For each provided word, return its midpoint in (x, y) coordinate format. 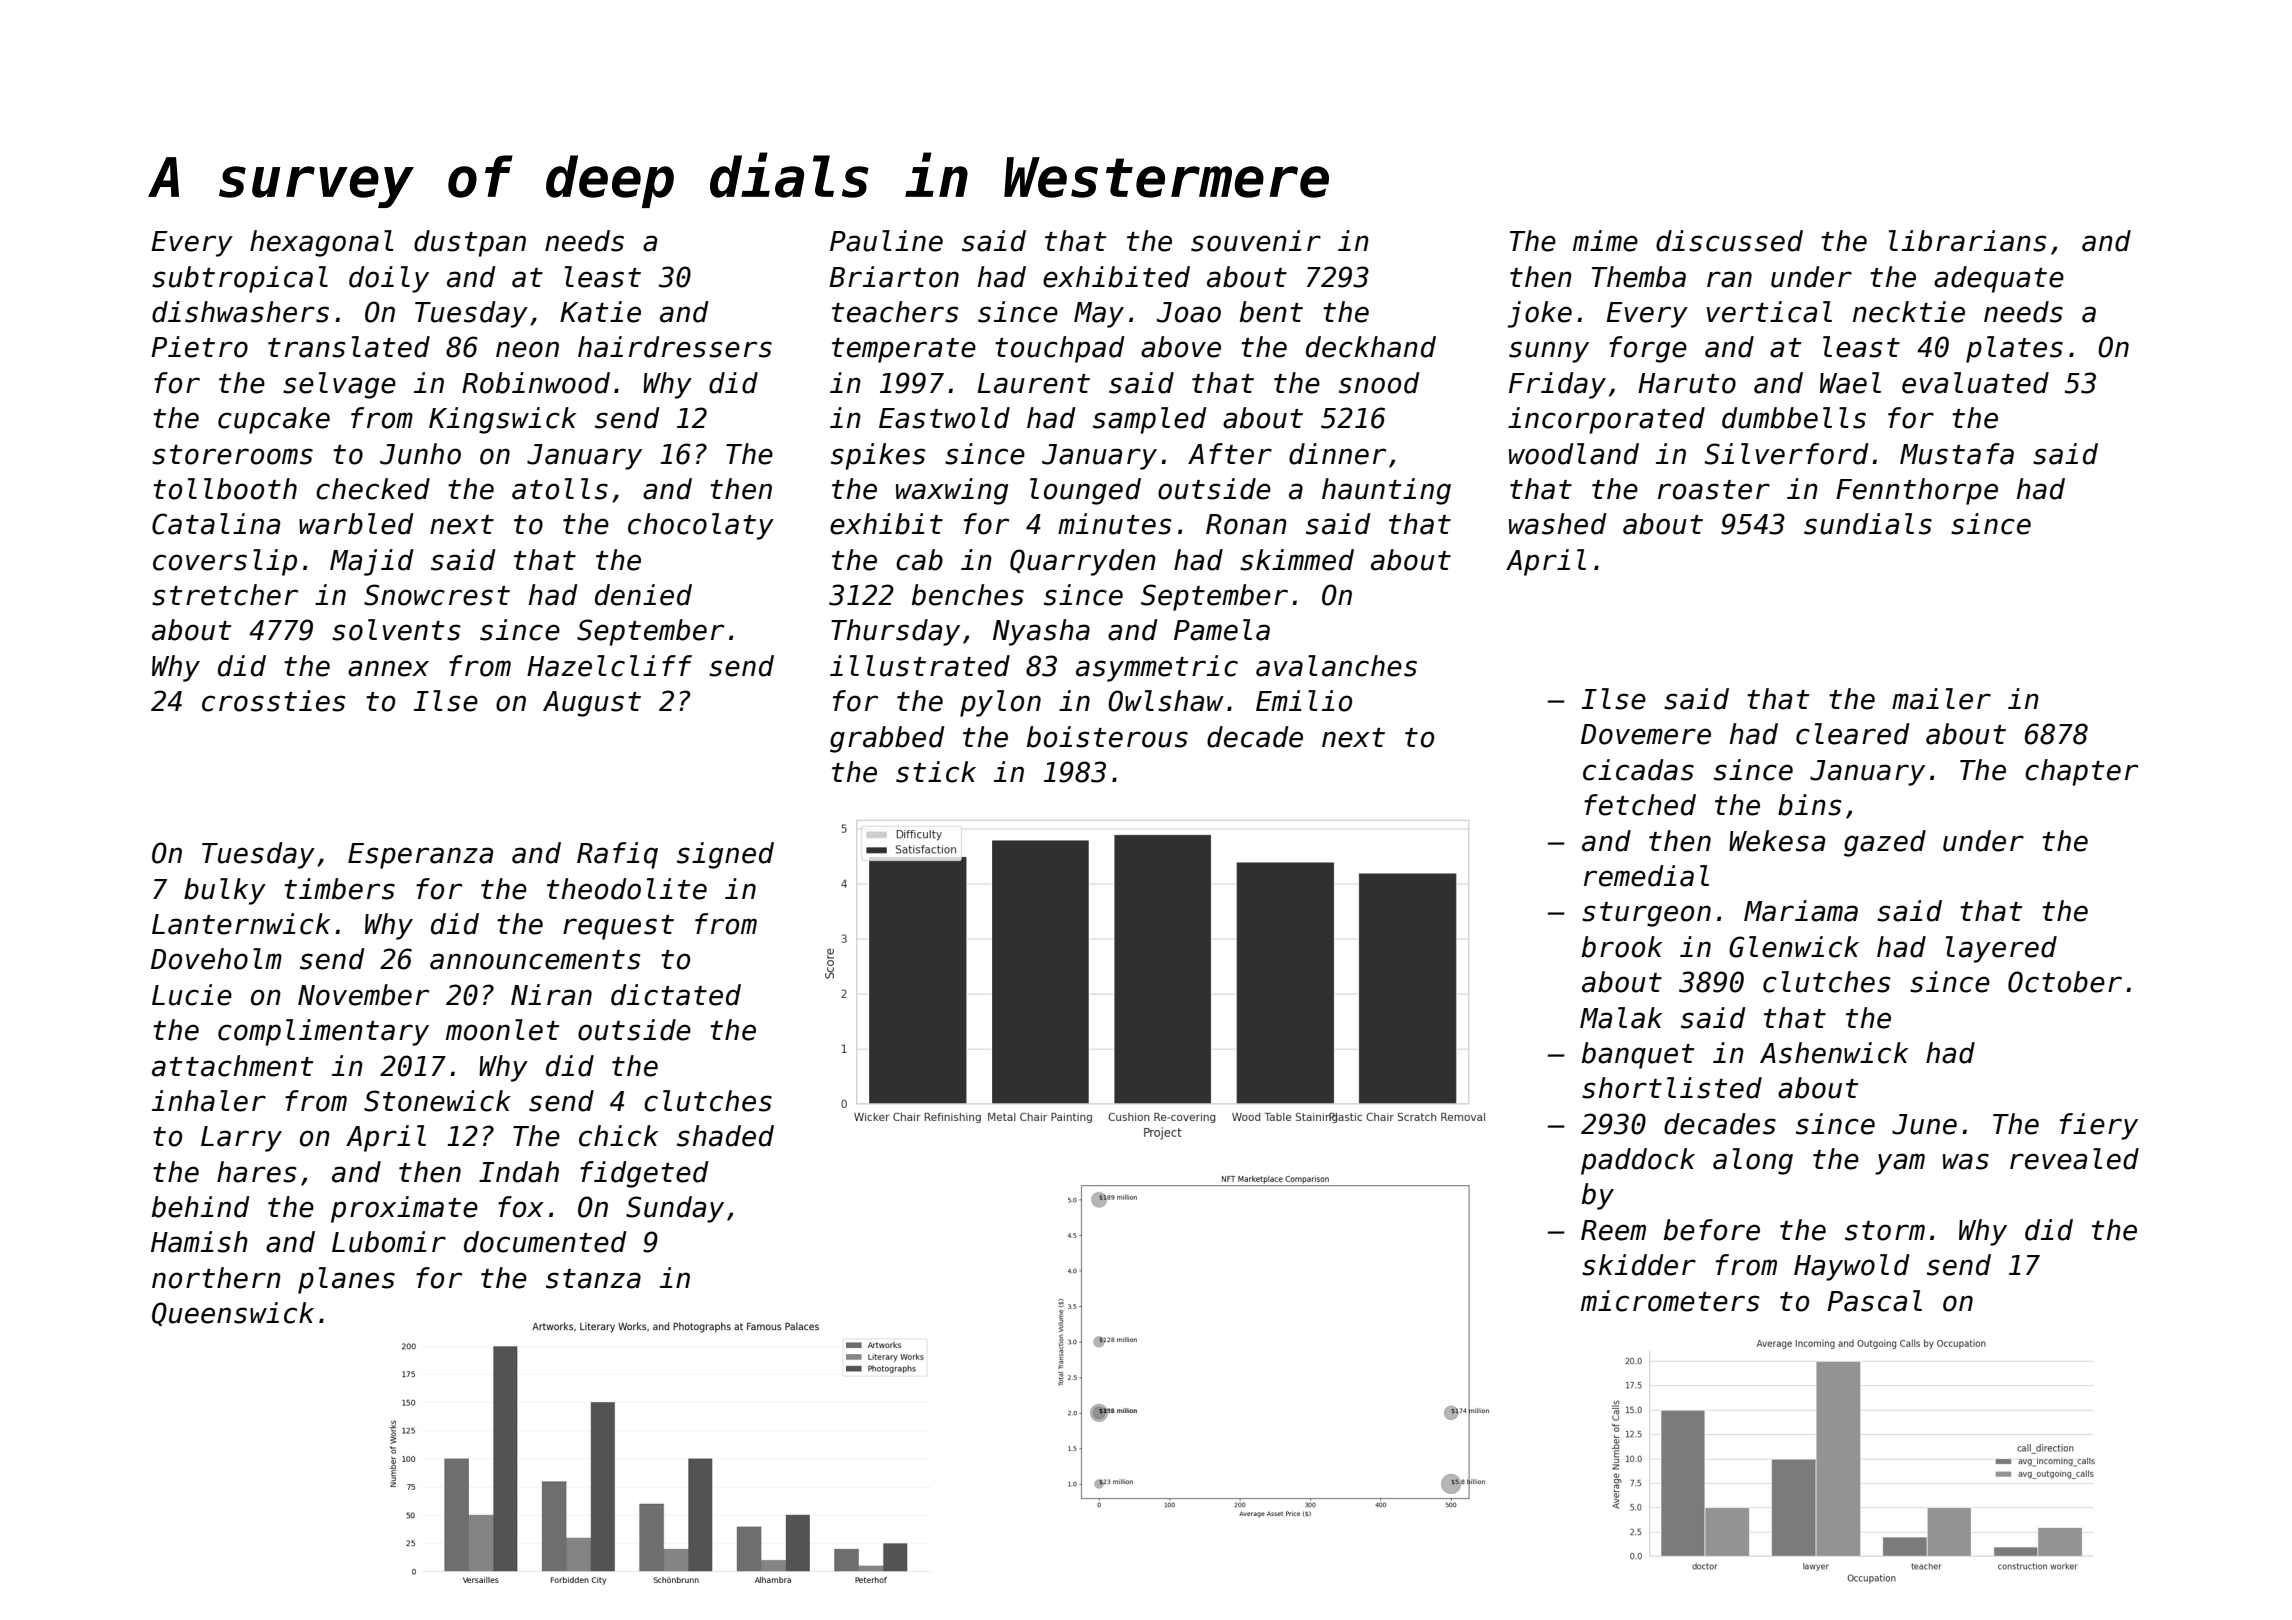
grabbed (887, 739)
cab (919, 560)
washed (1558, 524)
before (1712, 1230)
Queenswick (233, 1314)
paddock (1638, 1161)
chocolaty (701, 526)
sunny (1549, 352)
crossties (273, 701)
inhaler (209, 1101)
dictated (676, 995)
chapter (2081, 772)
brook (1622, 947)
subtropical (240, 279)
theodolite (627, 889)
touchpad (1060, 349)
